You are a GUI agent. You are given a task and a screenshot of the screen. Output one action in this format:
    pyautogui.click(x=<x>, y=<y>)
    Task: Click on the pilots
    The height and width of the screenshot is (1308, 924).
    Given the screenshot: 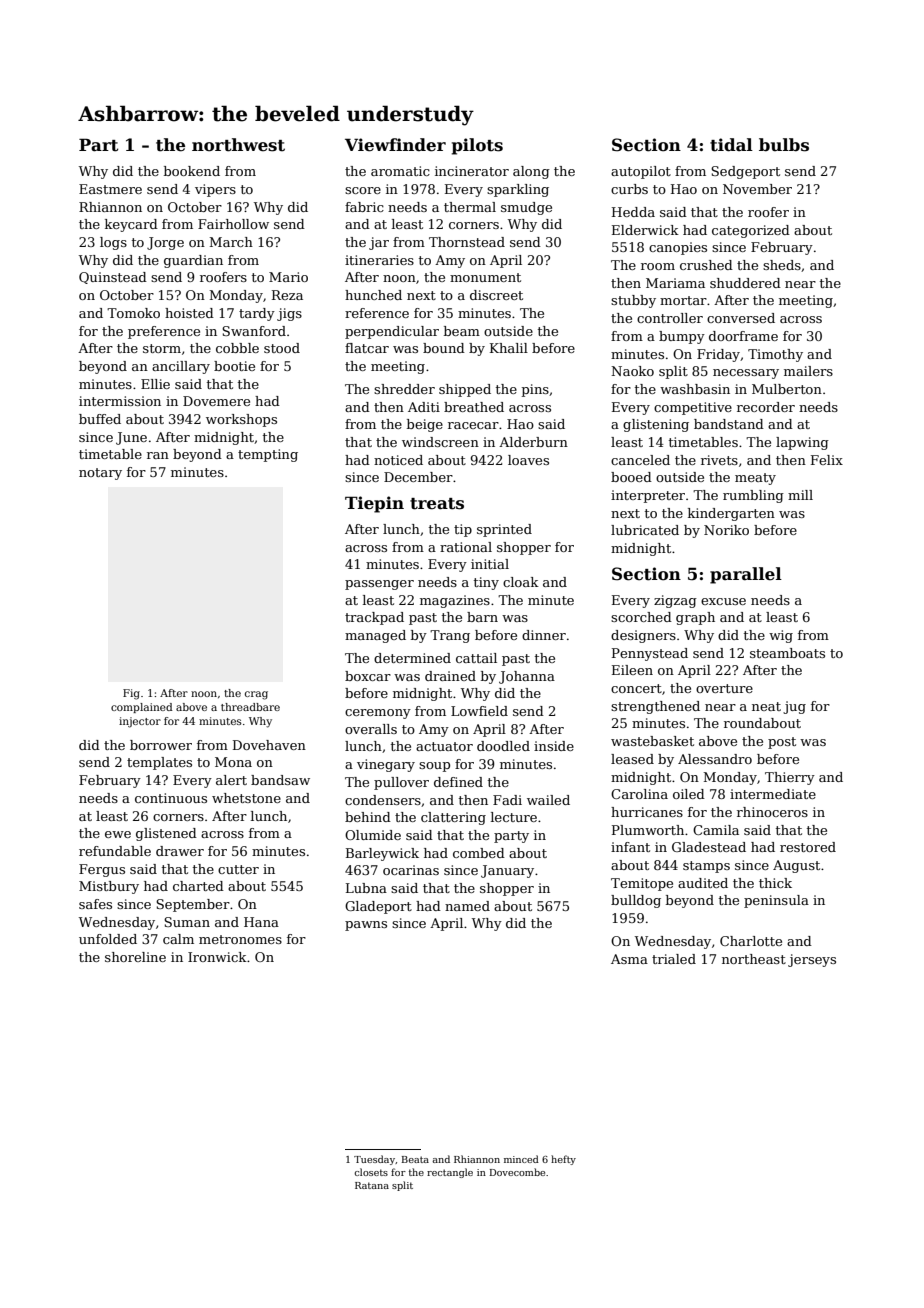 What is the action you would take?
    pyautogui.click(x=477, y=146)
